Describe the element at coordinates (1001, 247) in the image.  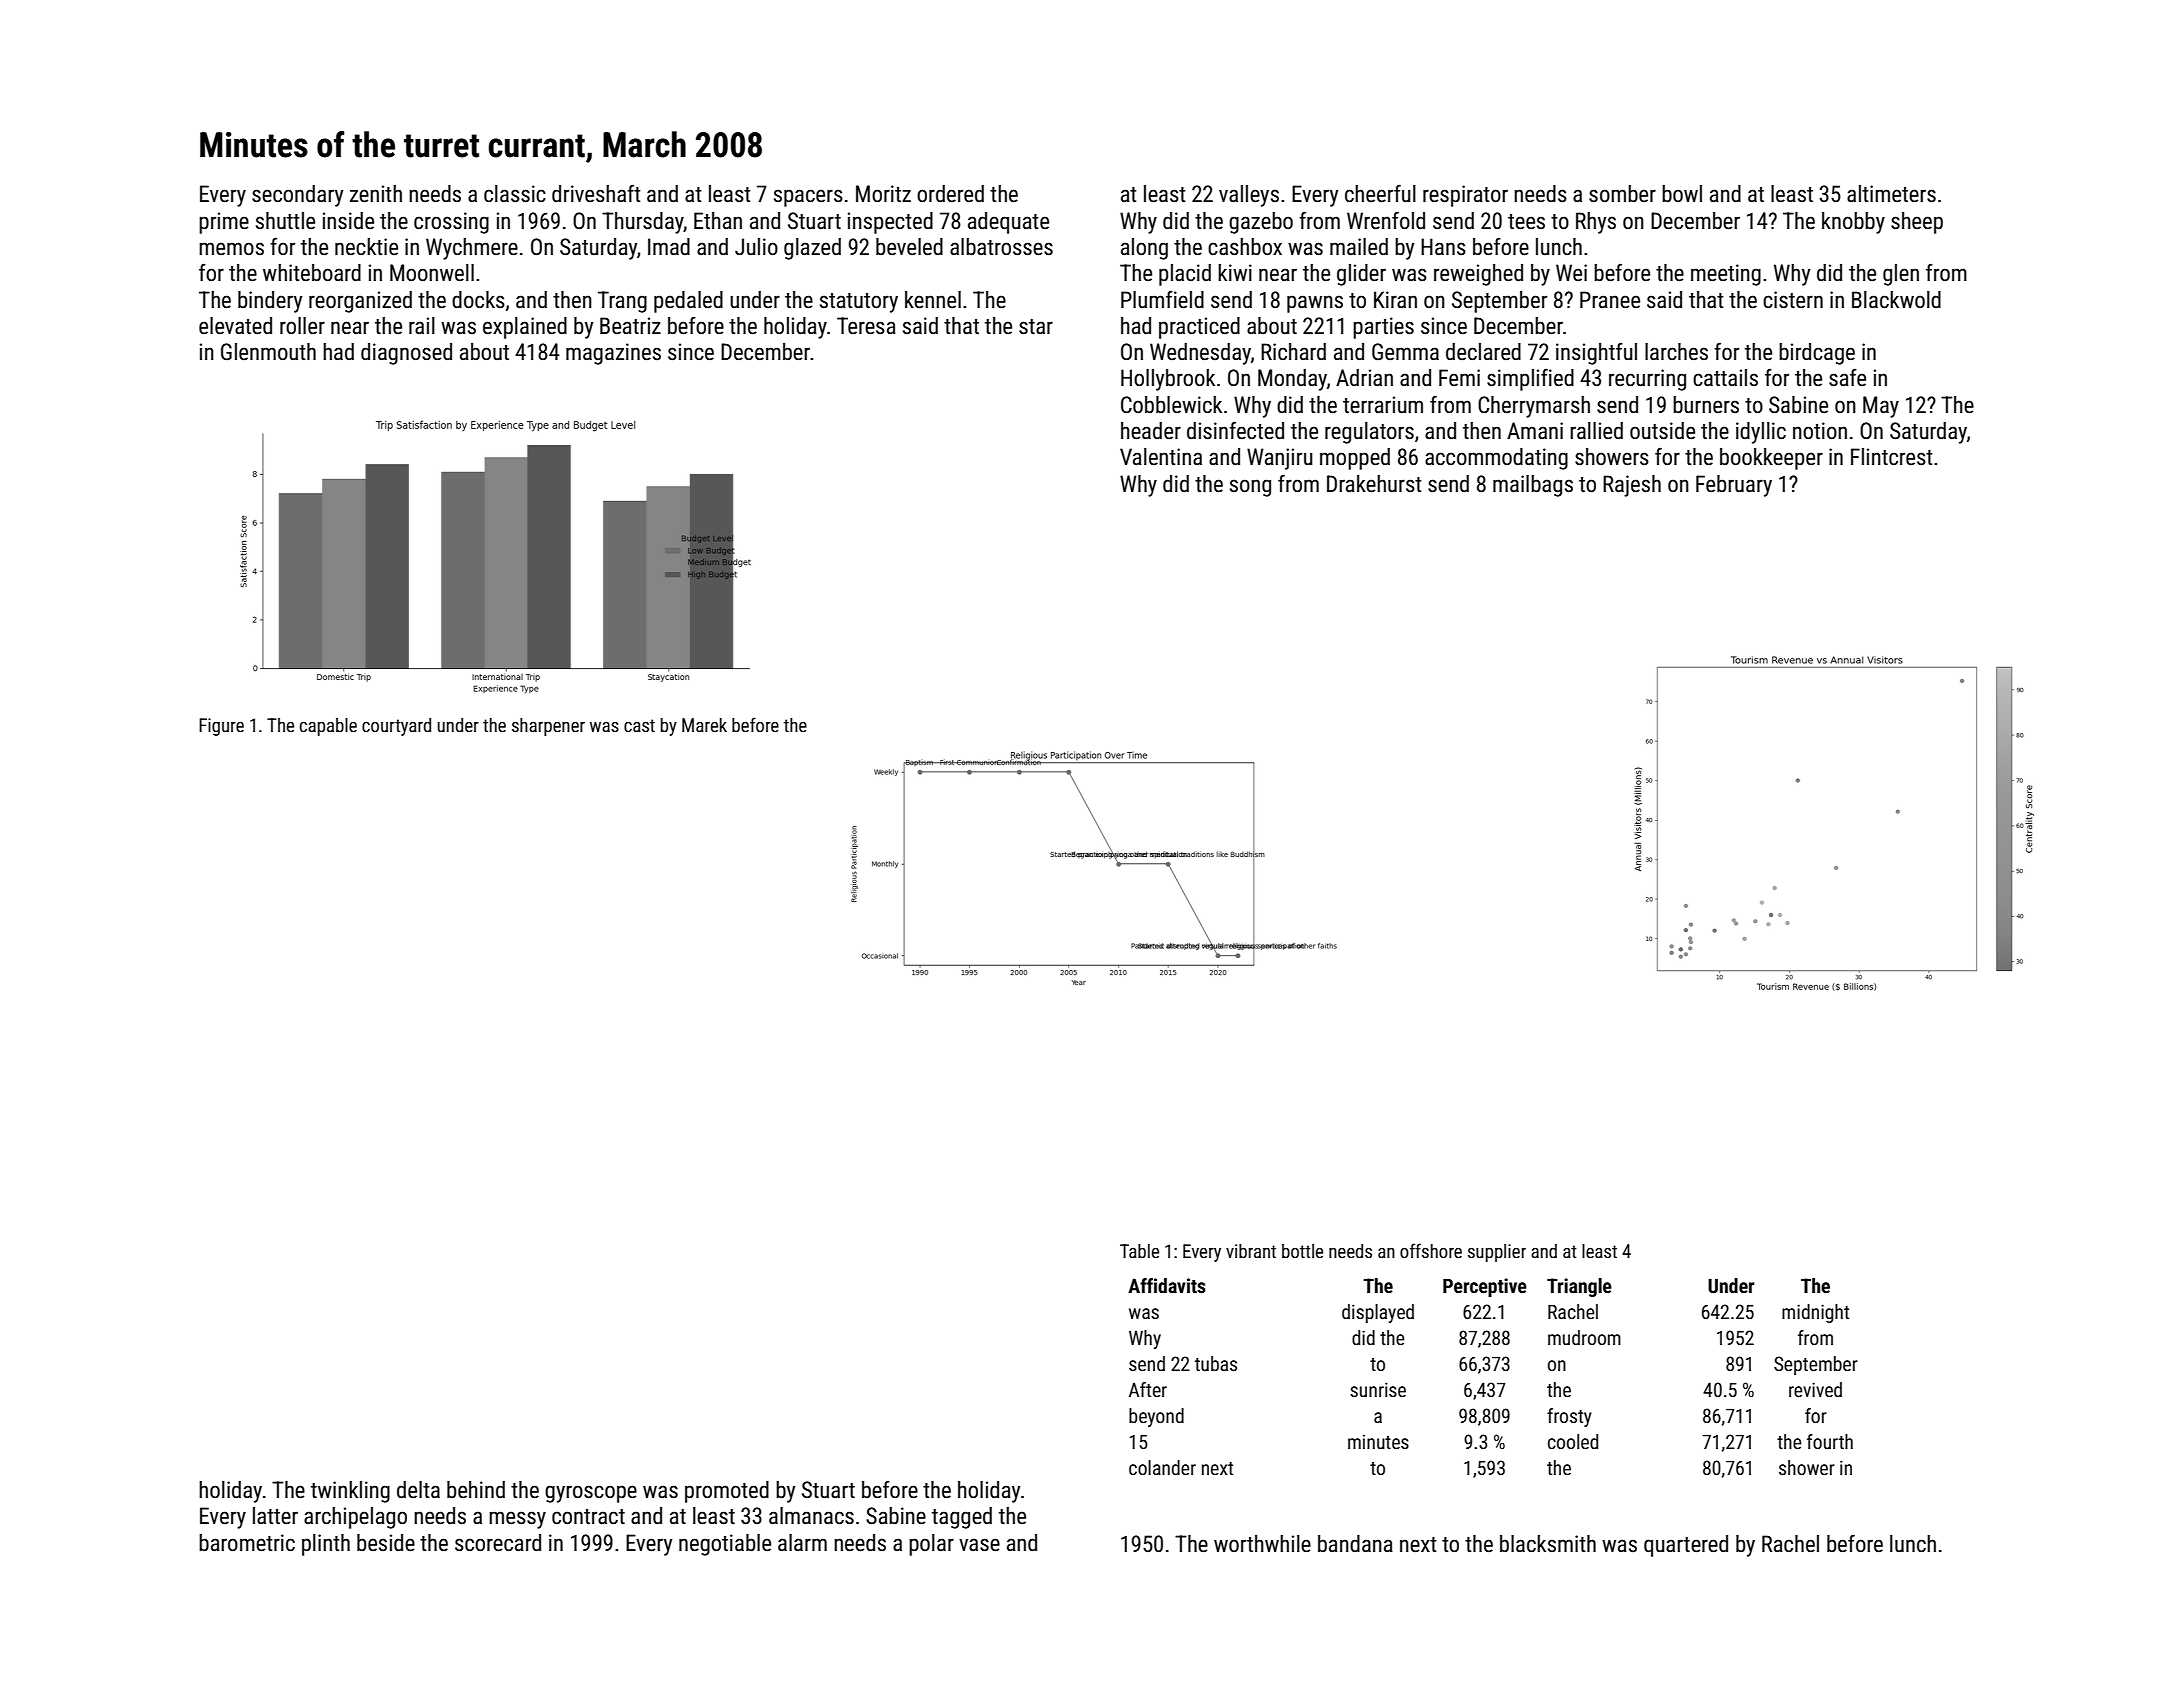
I see `albatrosses` at that location.
